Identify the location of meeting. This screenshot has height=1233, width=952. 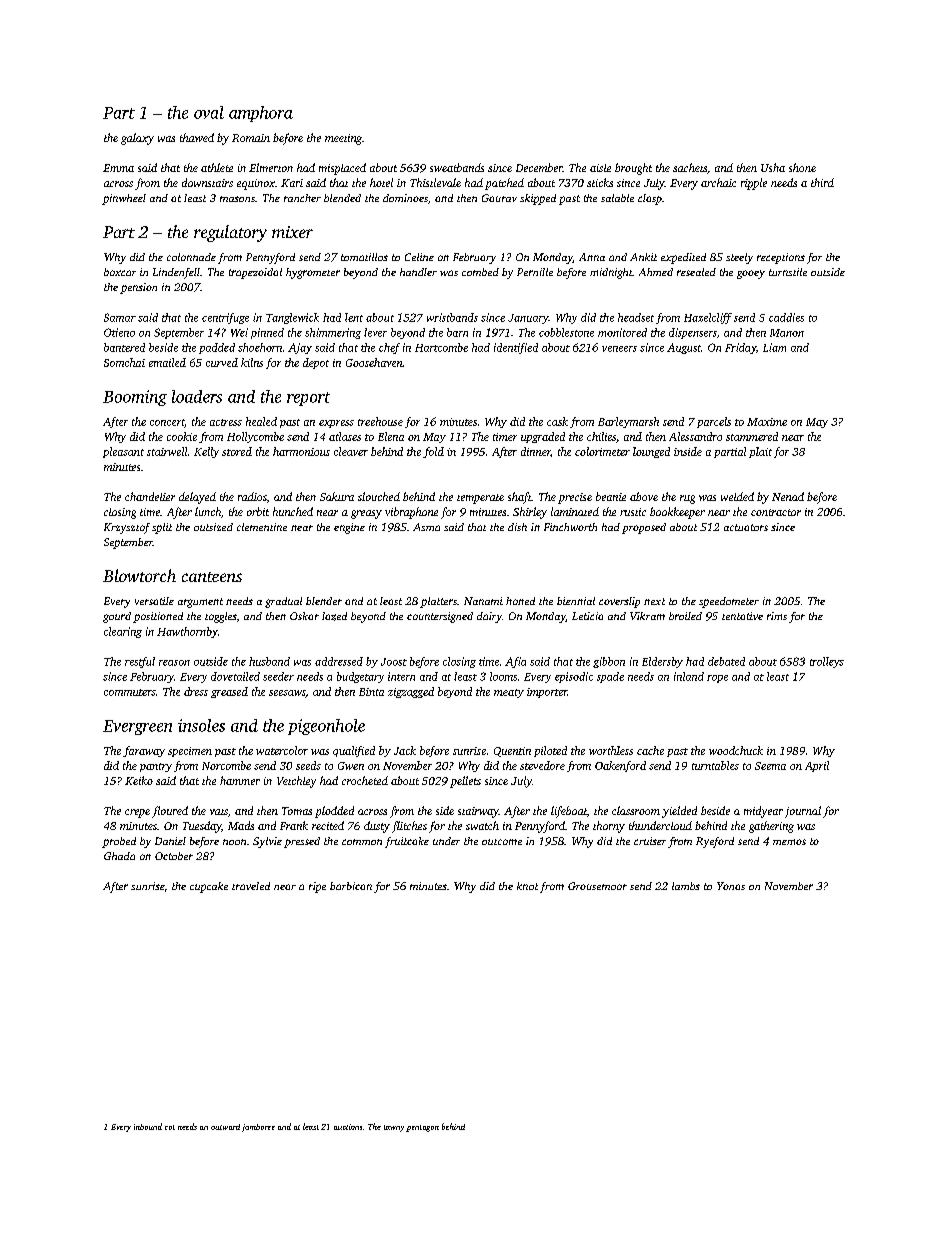
(343, 139).
